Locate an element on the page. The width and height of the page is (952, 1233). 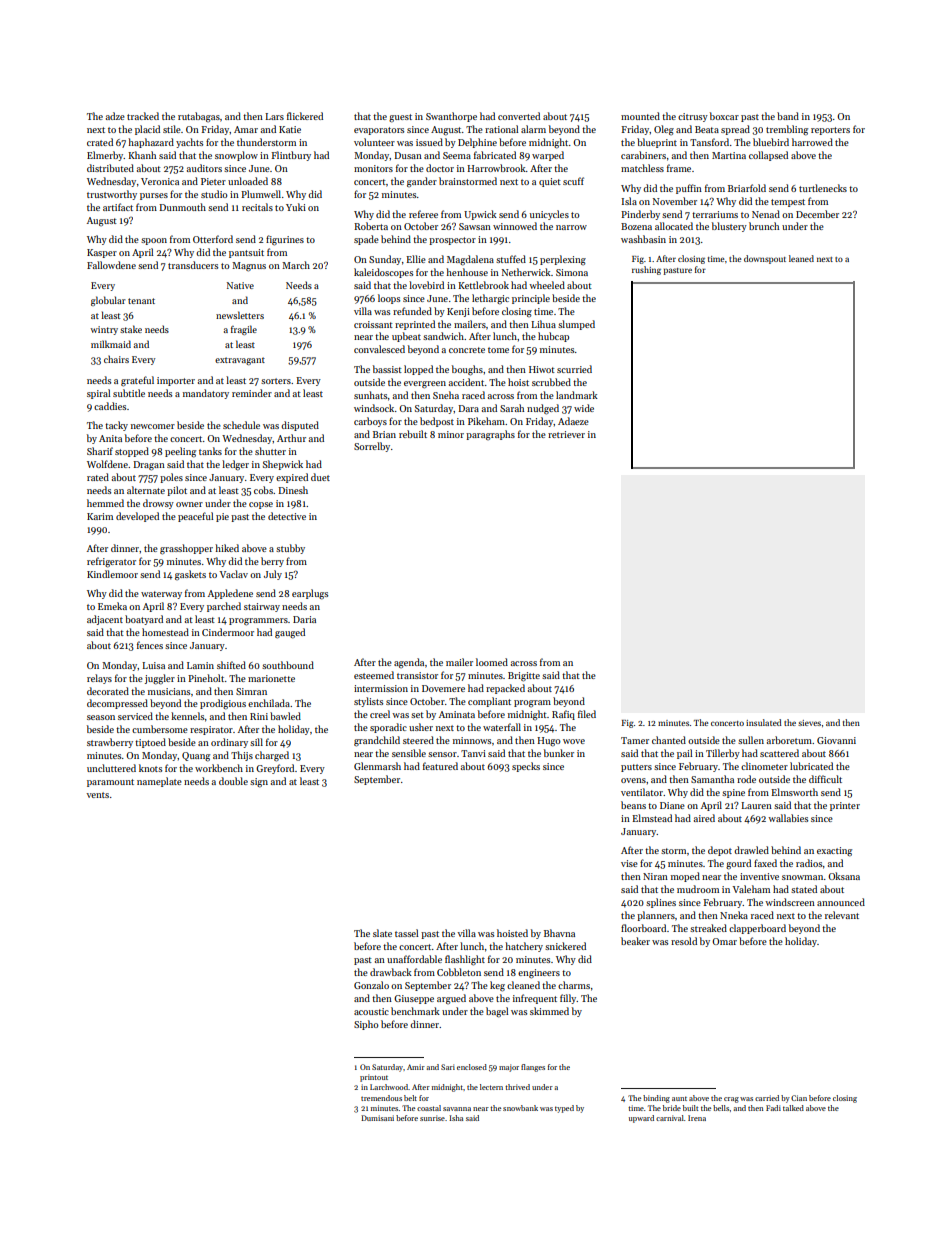
Gonzalo is located at coordinates (371, 985).
